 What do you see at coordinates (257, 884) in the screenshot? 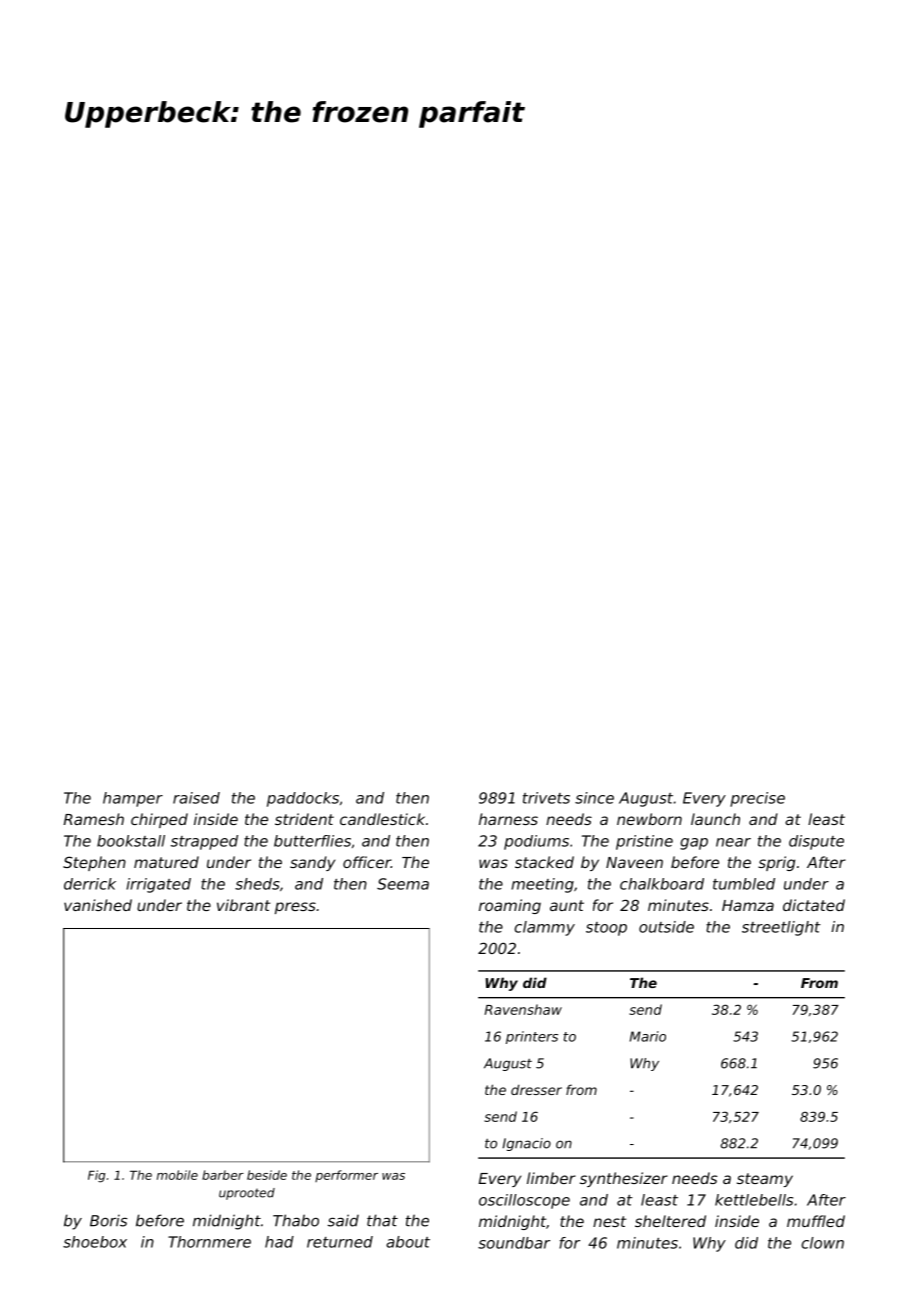
I see `sheds` at bounding box center [257, 884].
